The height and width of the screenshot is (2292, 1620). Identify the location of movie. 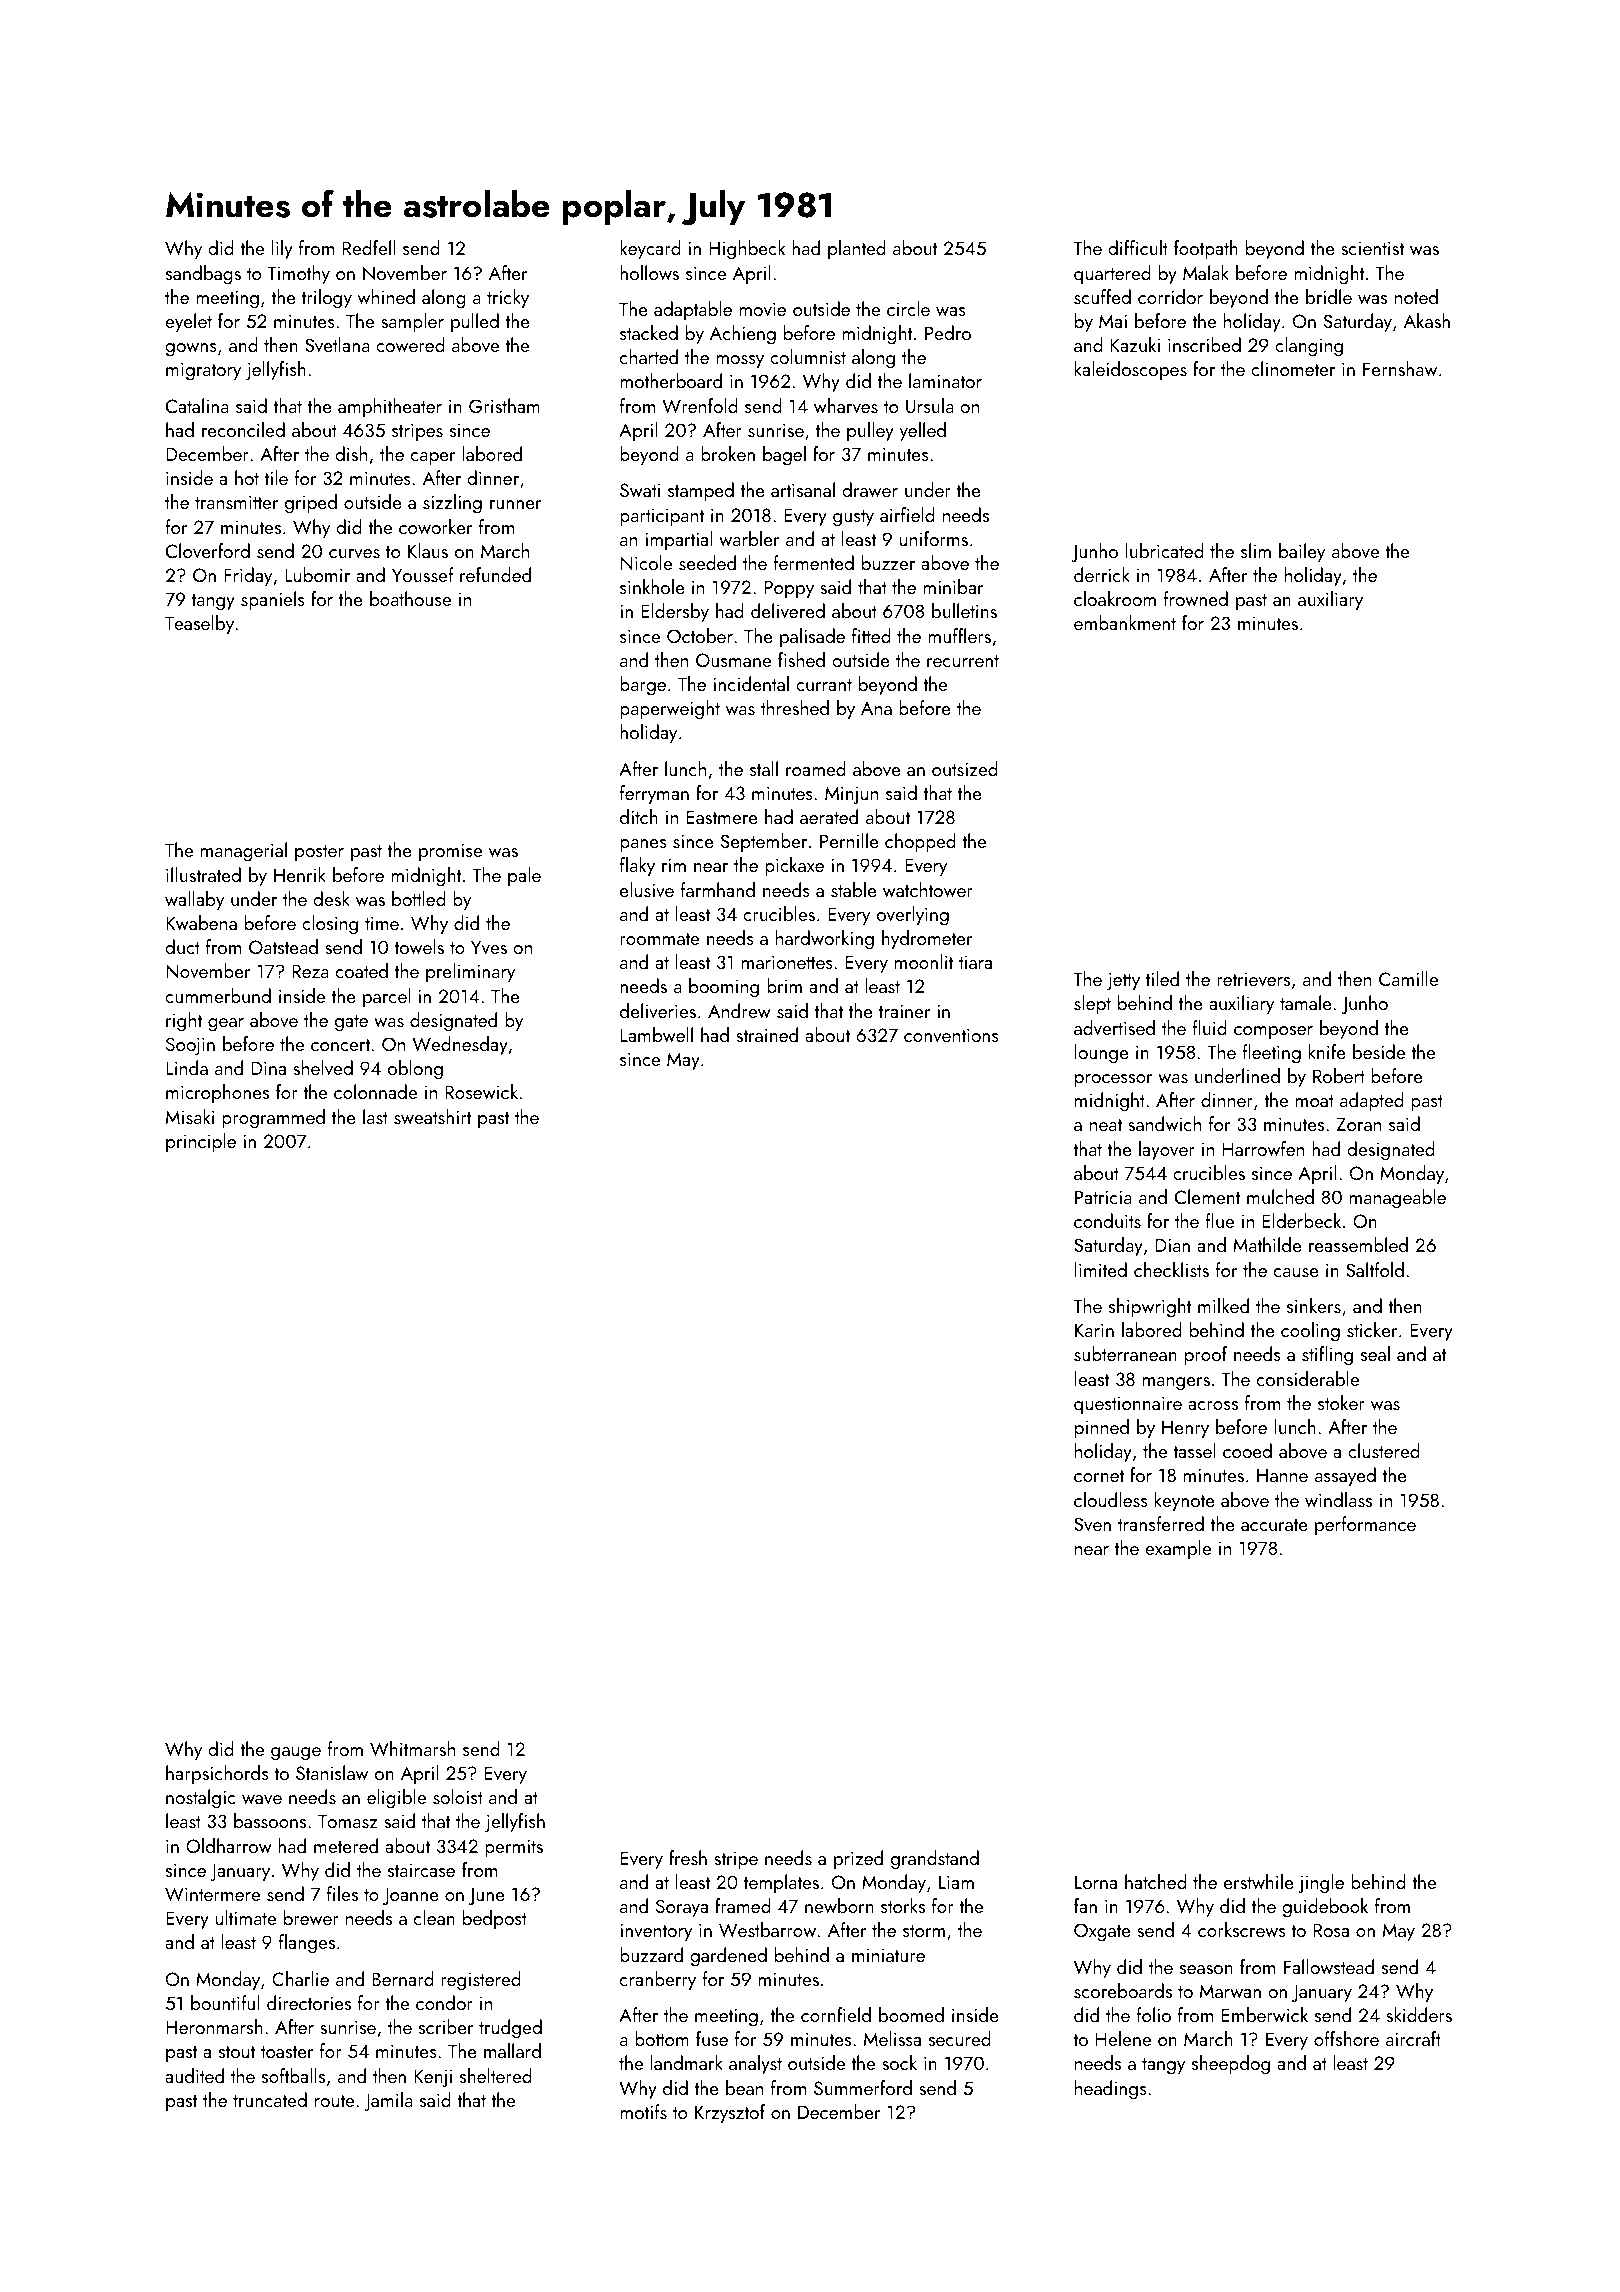
(762, 309).
